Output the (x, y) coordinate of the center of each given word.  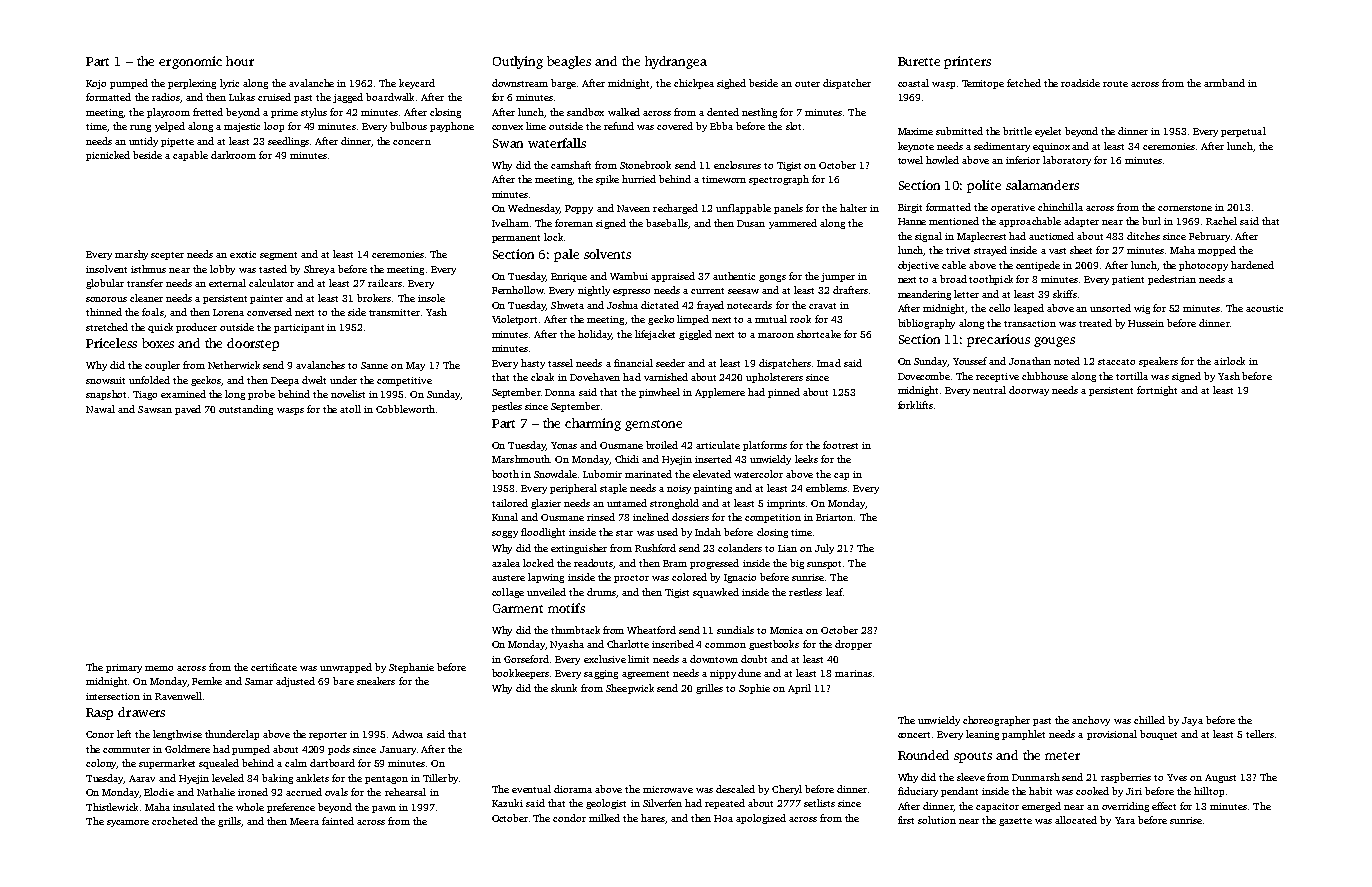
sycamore (128, 823)
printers (967, 62)
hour (240, 61)
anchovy (1091, 721)
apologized (761, 819)
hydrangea (676, 62)
